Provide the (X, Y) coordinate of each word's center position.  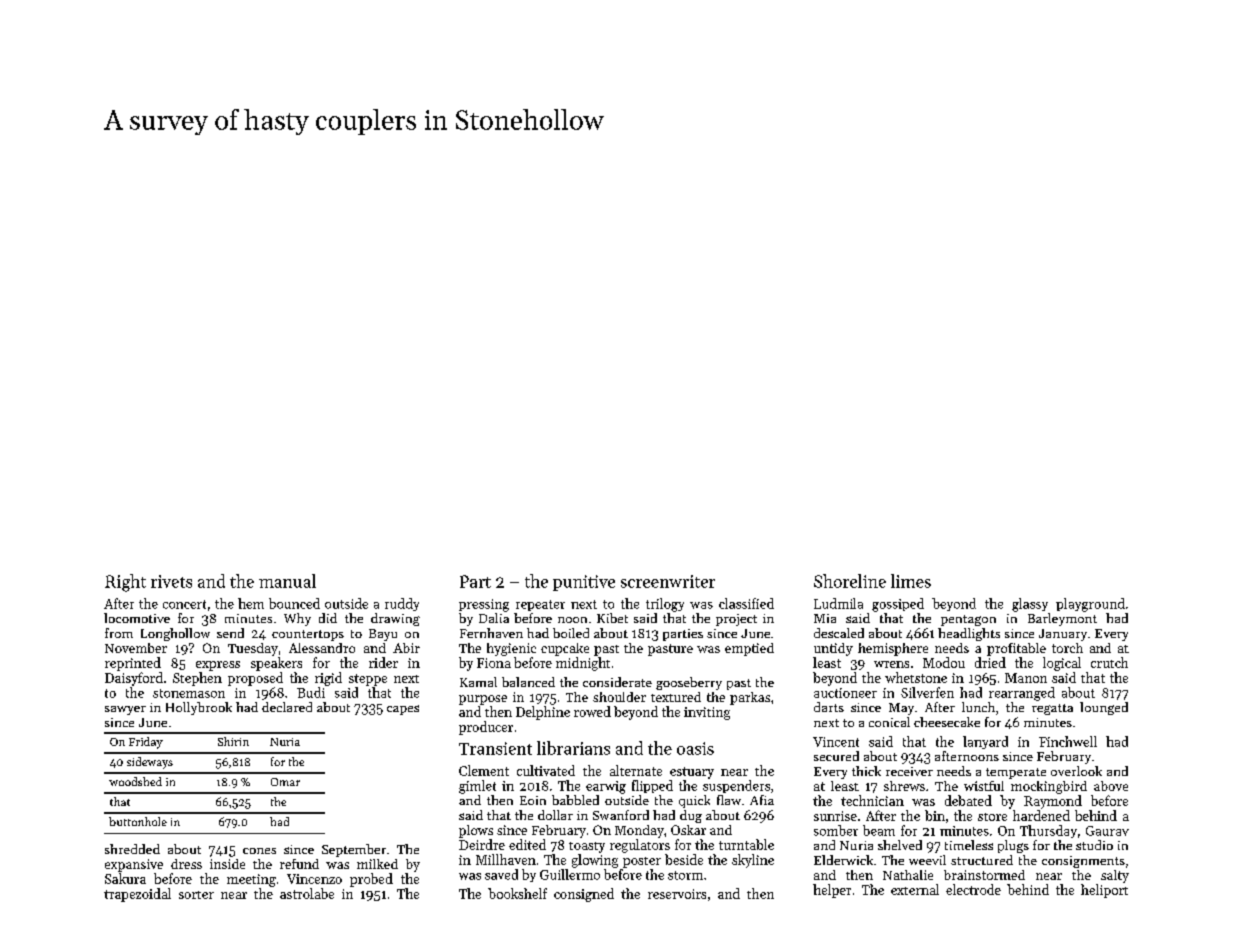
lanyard (985, 742)
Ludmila (838, 603)
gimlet (477, 787)
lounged (1104, 708)
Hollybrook (199, 708)
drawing (395, 619)
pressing (484, 605)
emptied (749, 649)
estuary (692, 773)
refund (299, 864)
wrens (891, 664)
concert (184, 604)
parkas (750, 698)
